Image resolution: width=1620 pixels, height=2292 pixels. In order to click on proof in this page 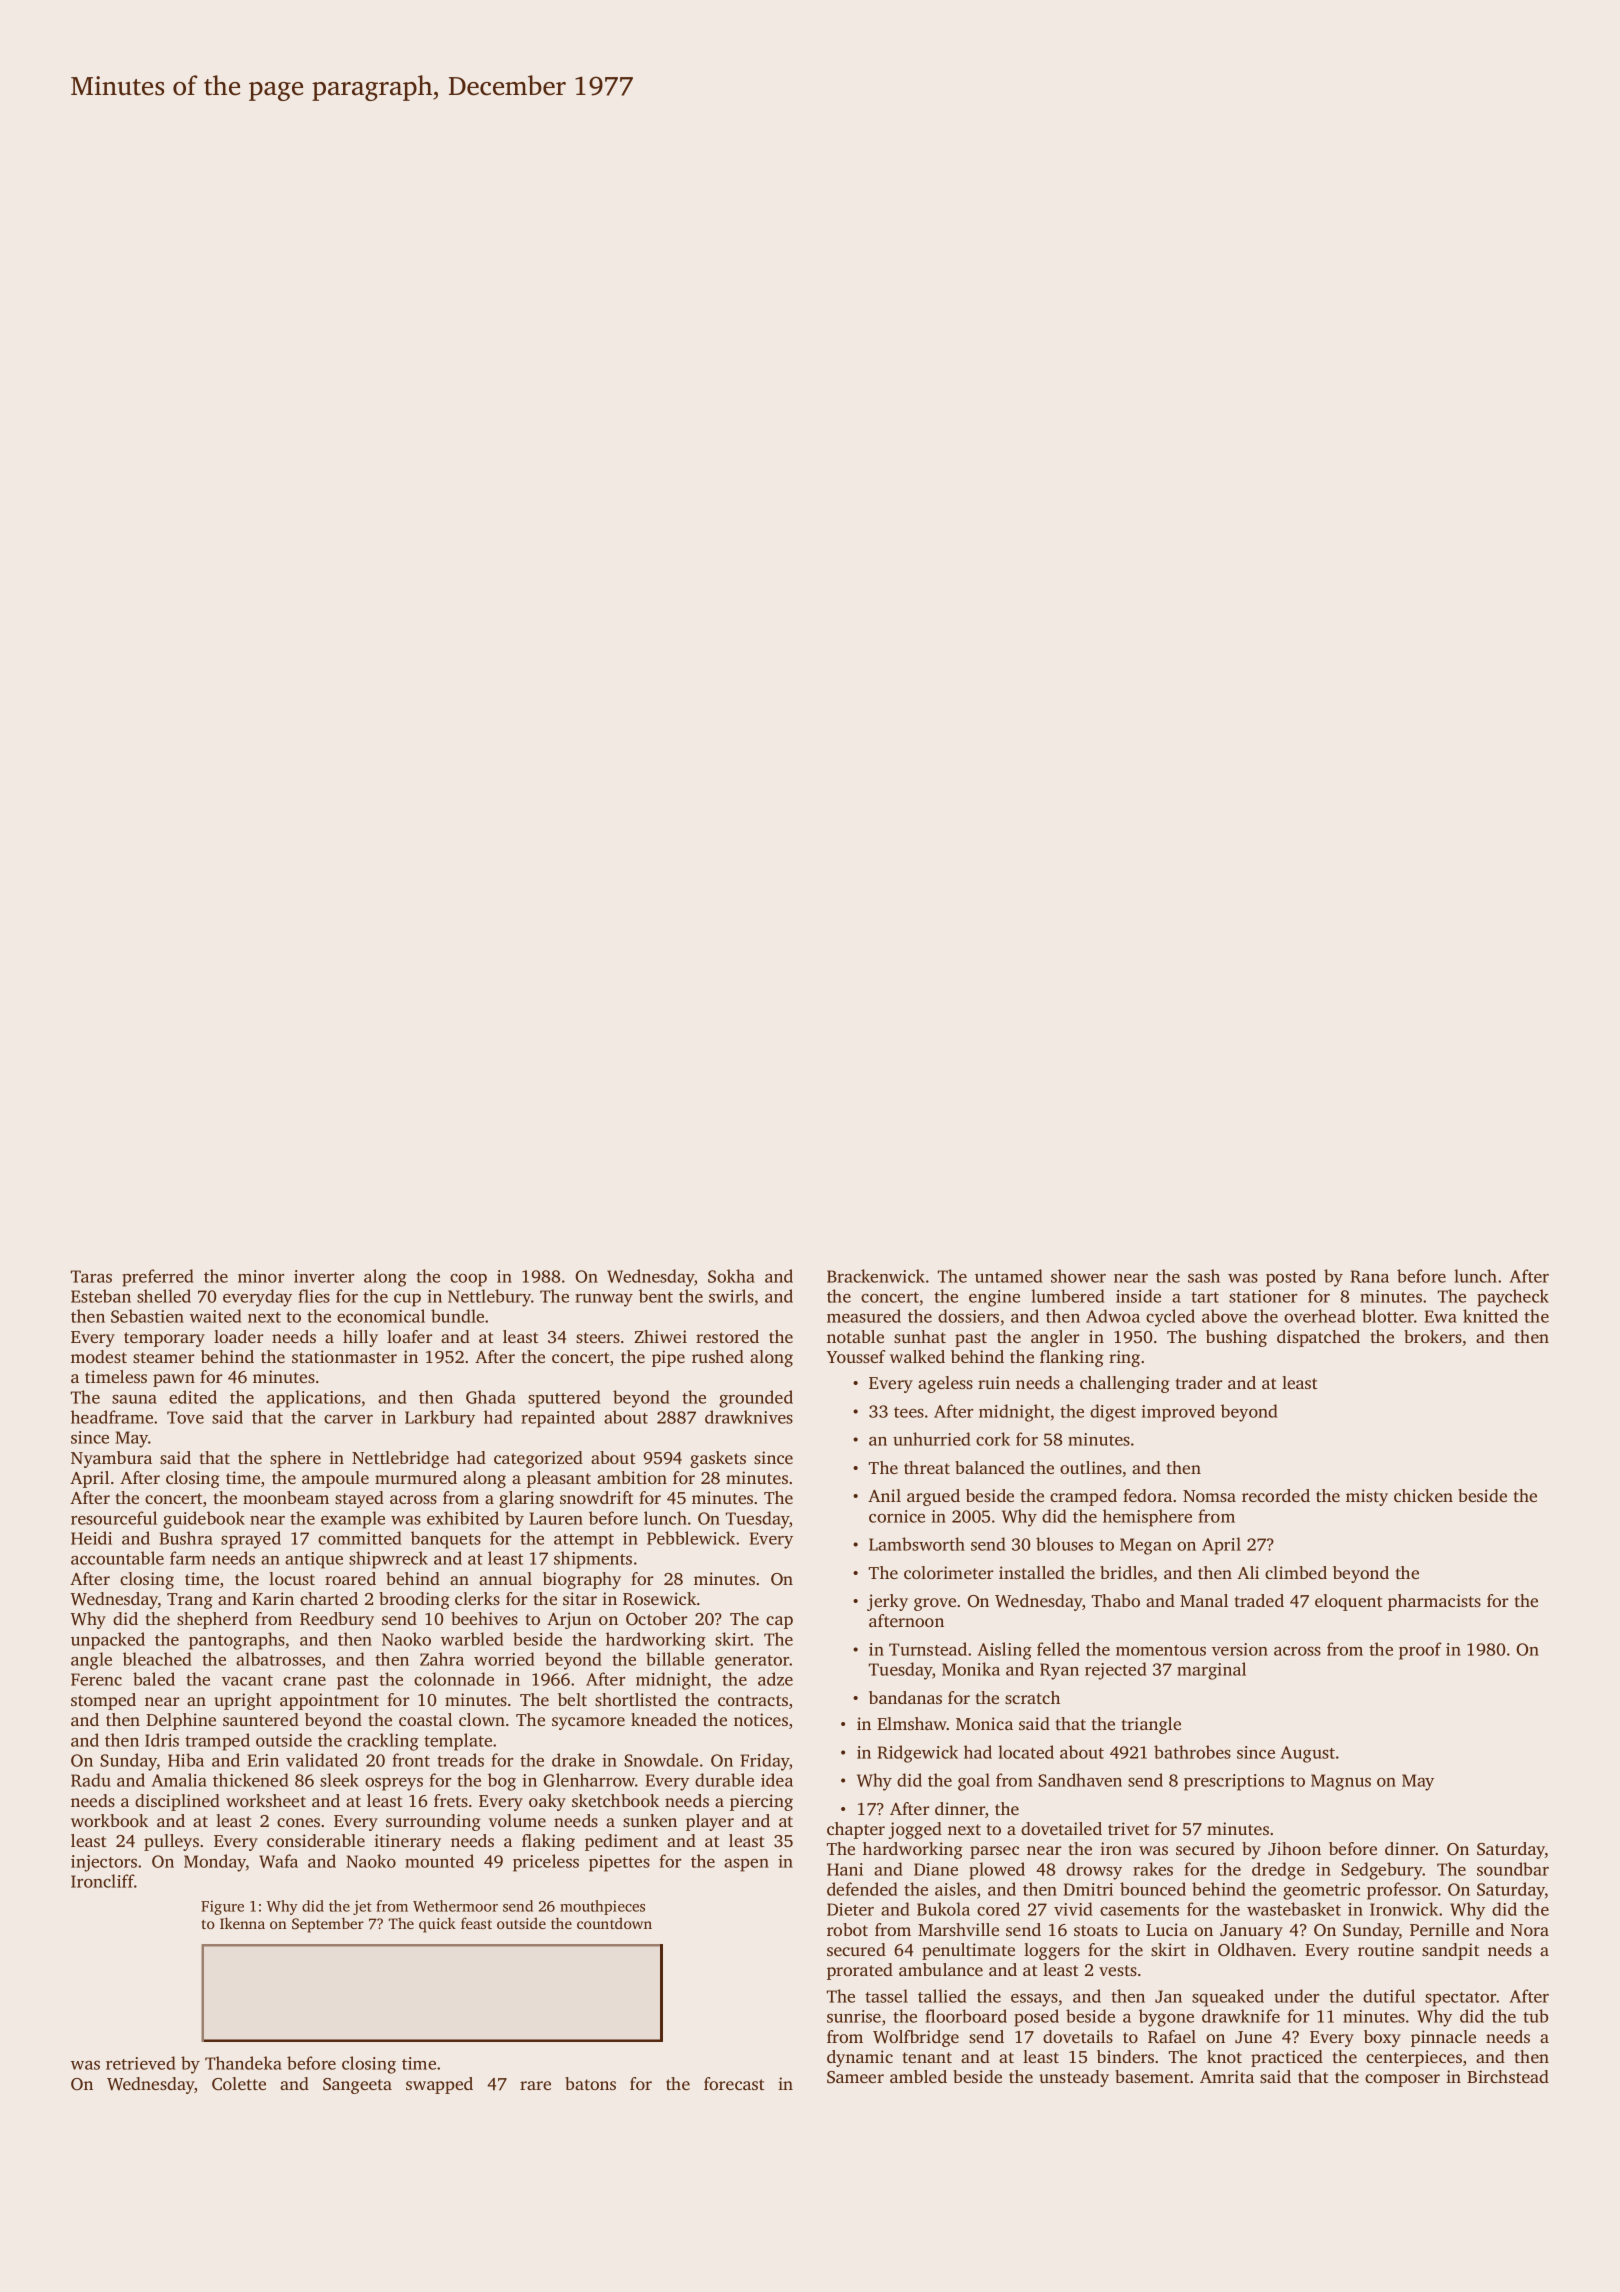, I will do `click(1420, 1651)`.
